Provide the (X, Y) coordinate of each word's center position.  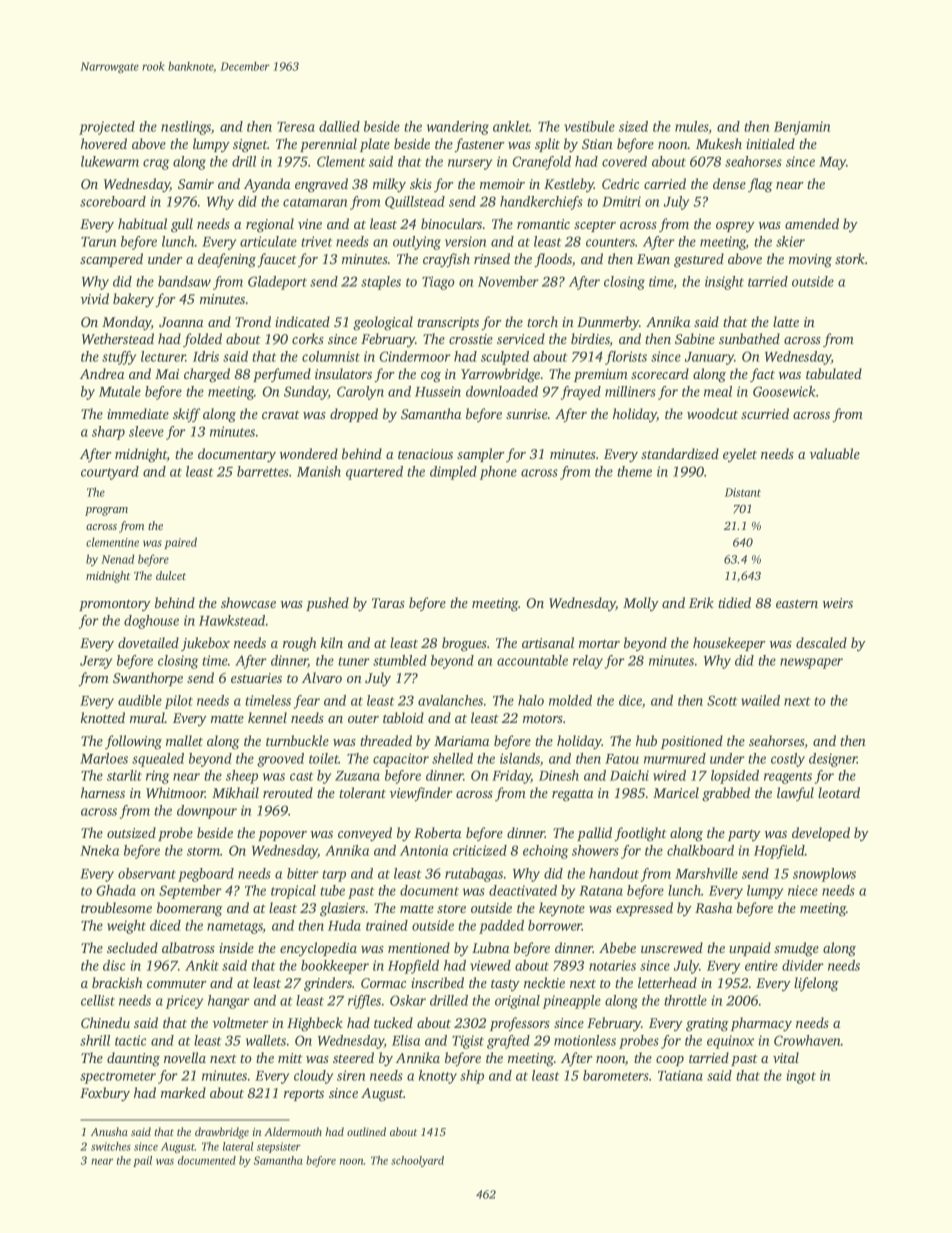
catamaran (315, 202)
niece (803, 890)
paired (180, 543)
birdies (590, 340)
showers (595, 850)
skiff (186, 415)
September (190, 892)
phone (498, 473)
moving (810, 261)
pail (142, 1161)
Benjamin (802, 128)
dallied (339, 126)
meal (718, 391)
